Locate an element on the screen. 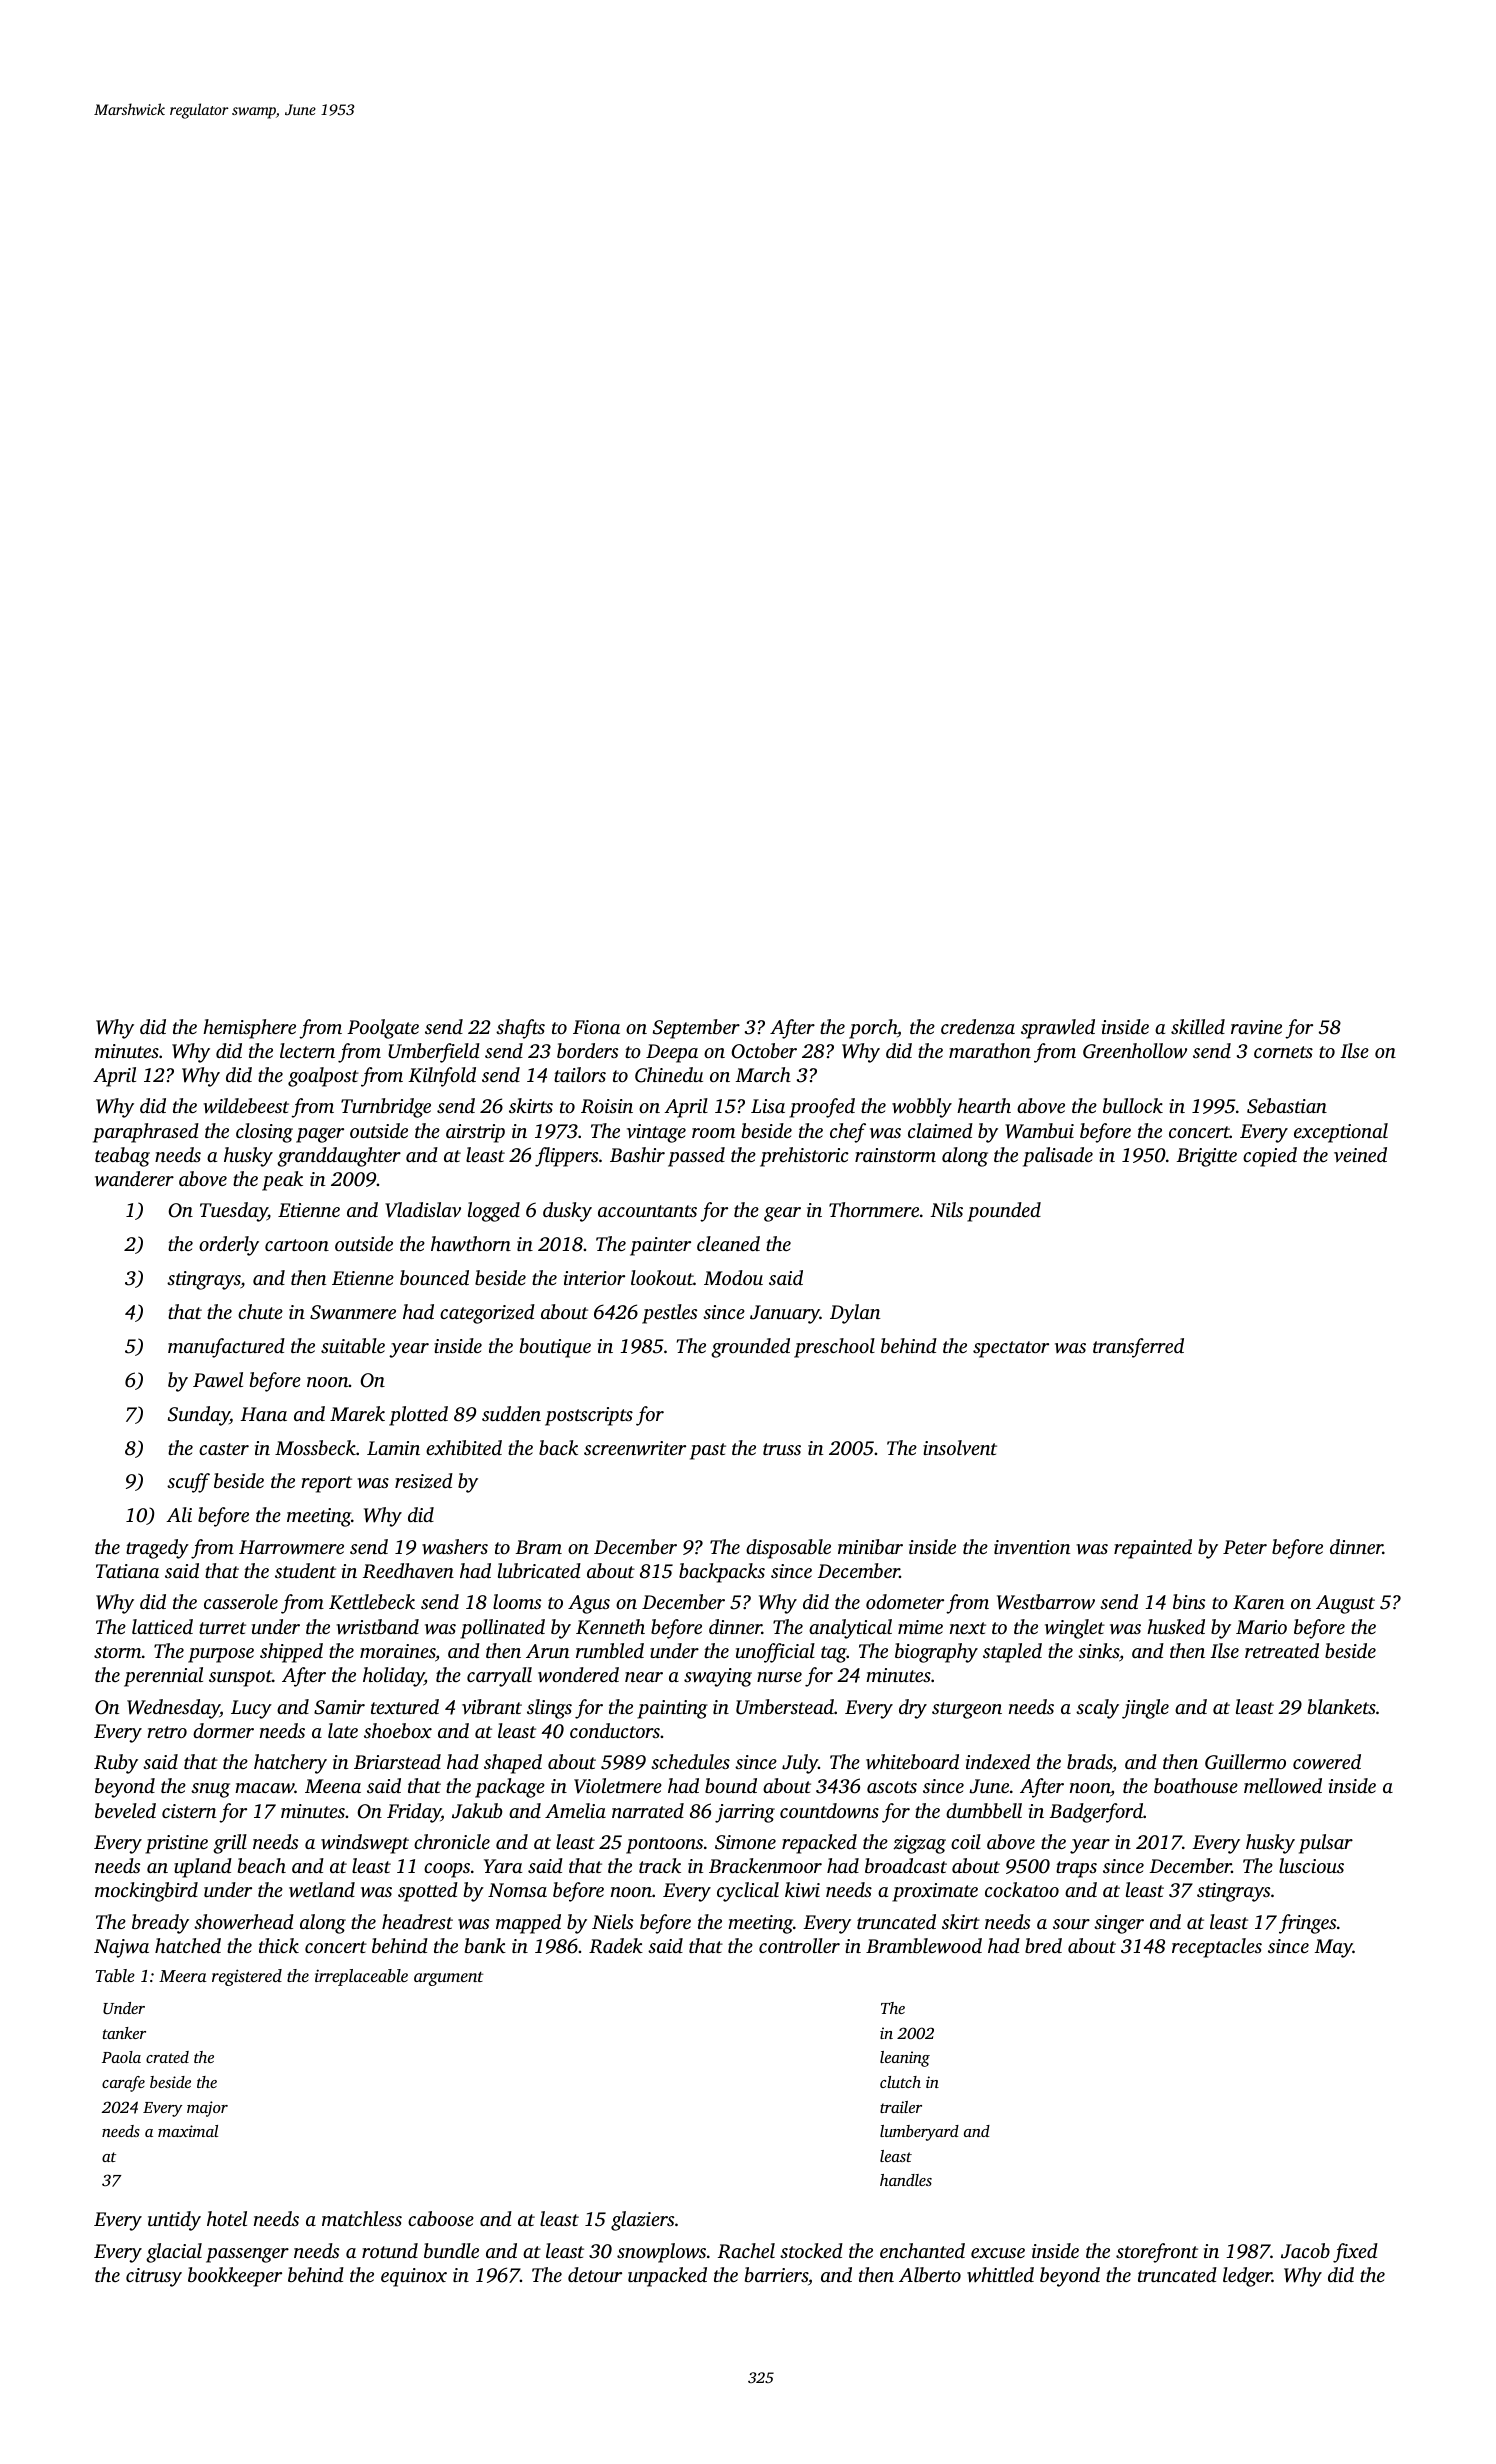 The width and height of the screenshot is (1496, 2464). pulsar is located at coordinates (1326, 1844).
